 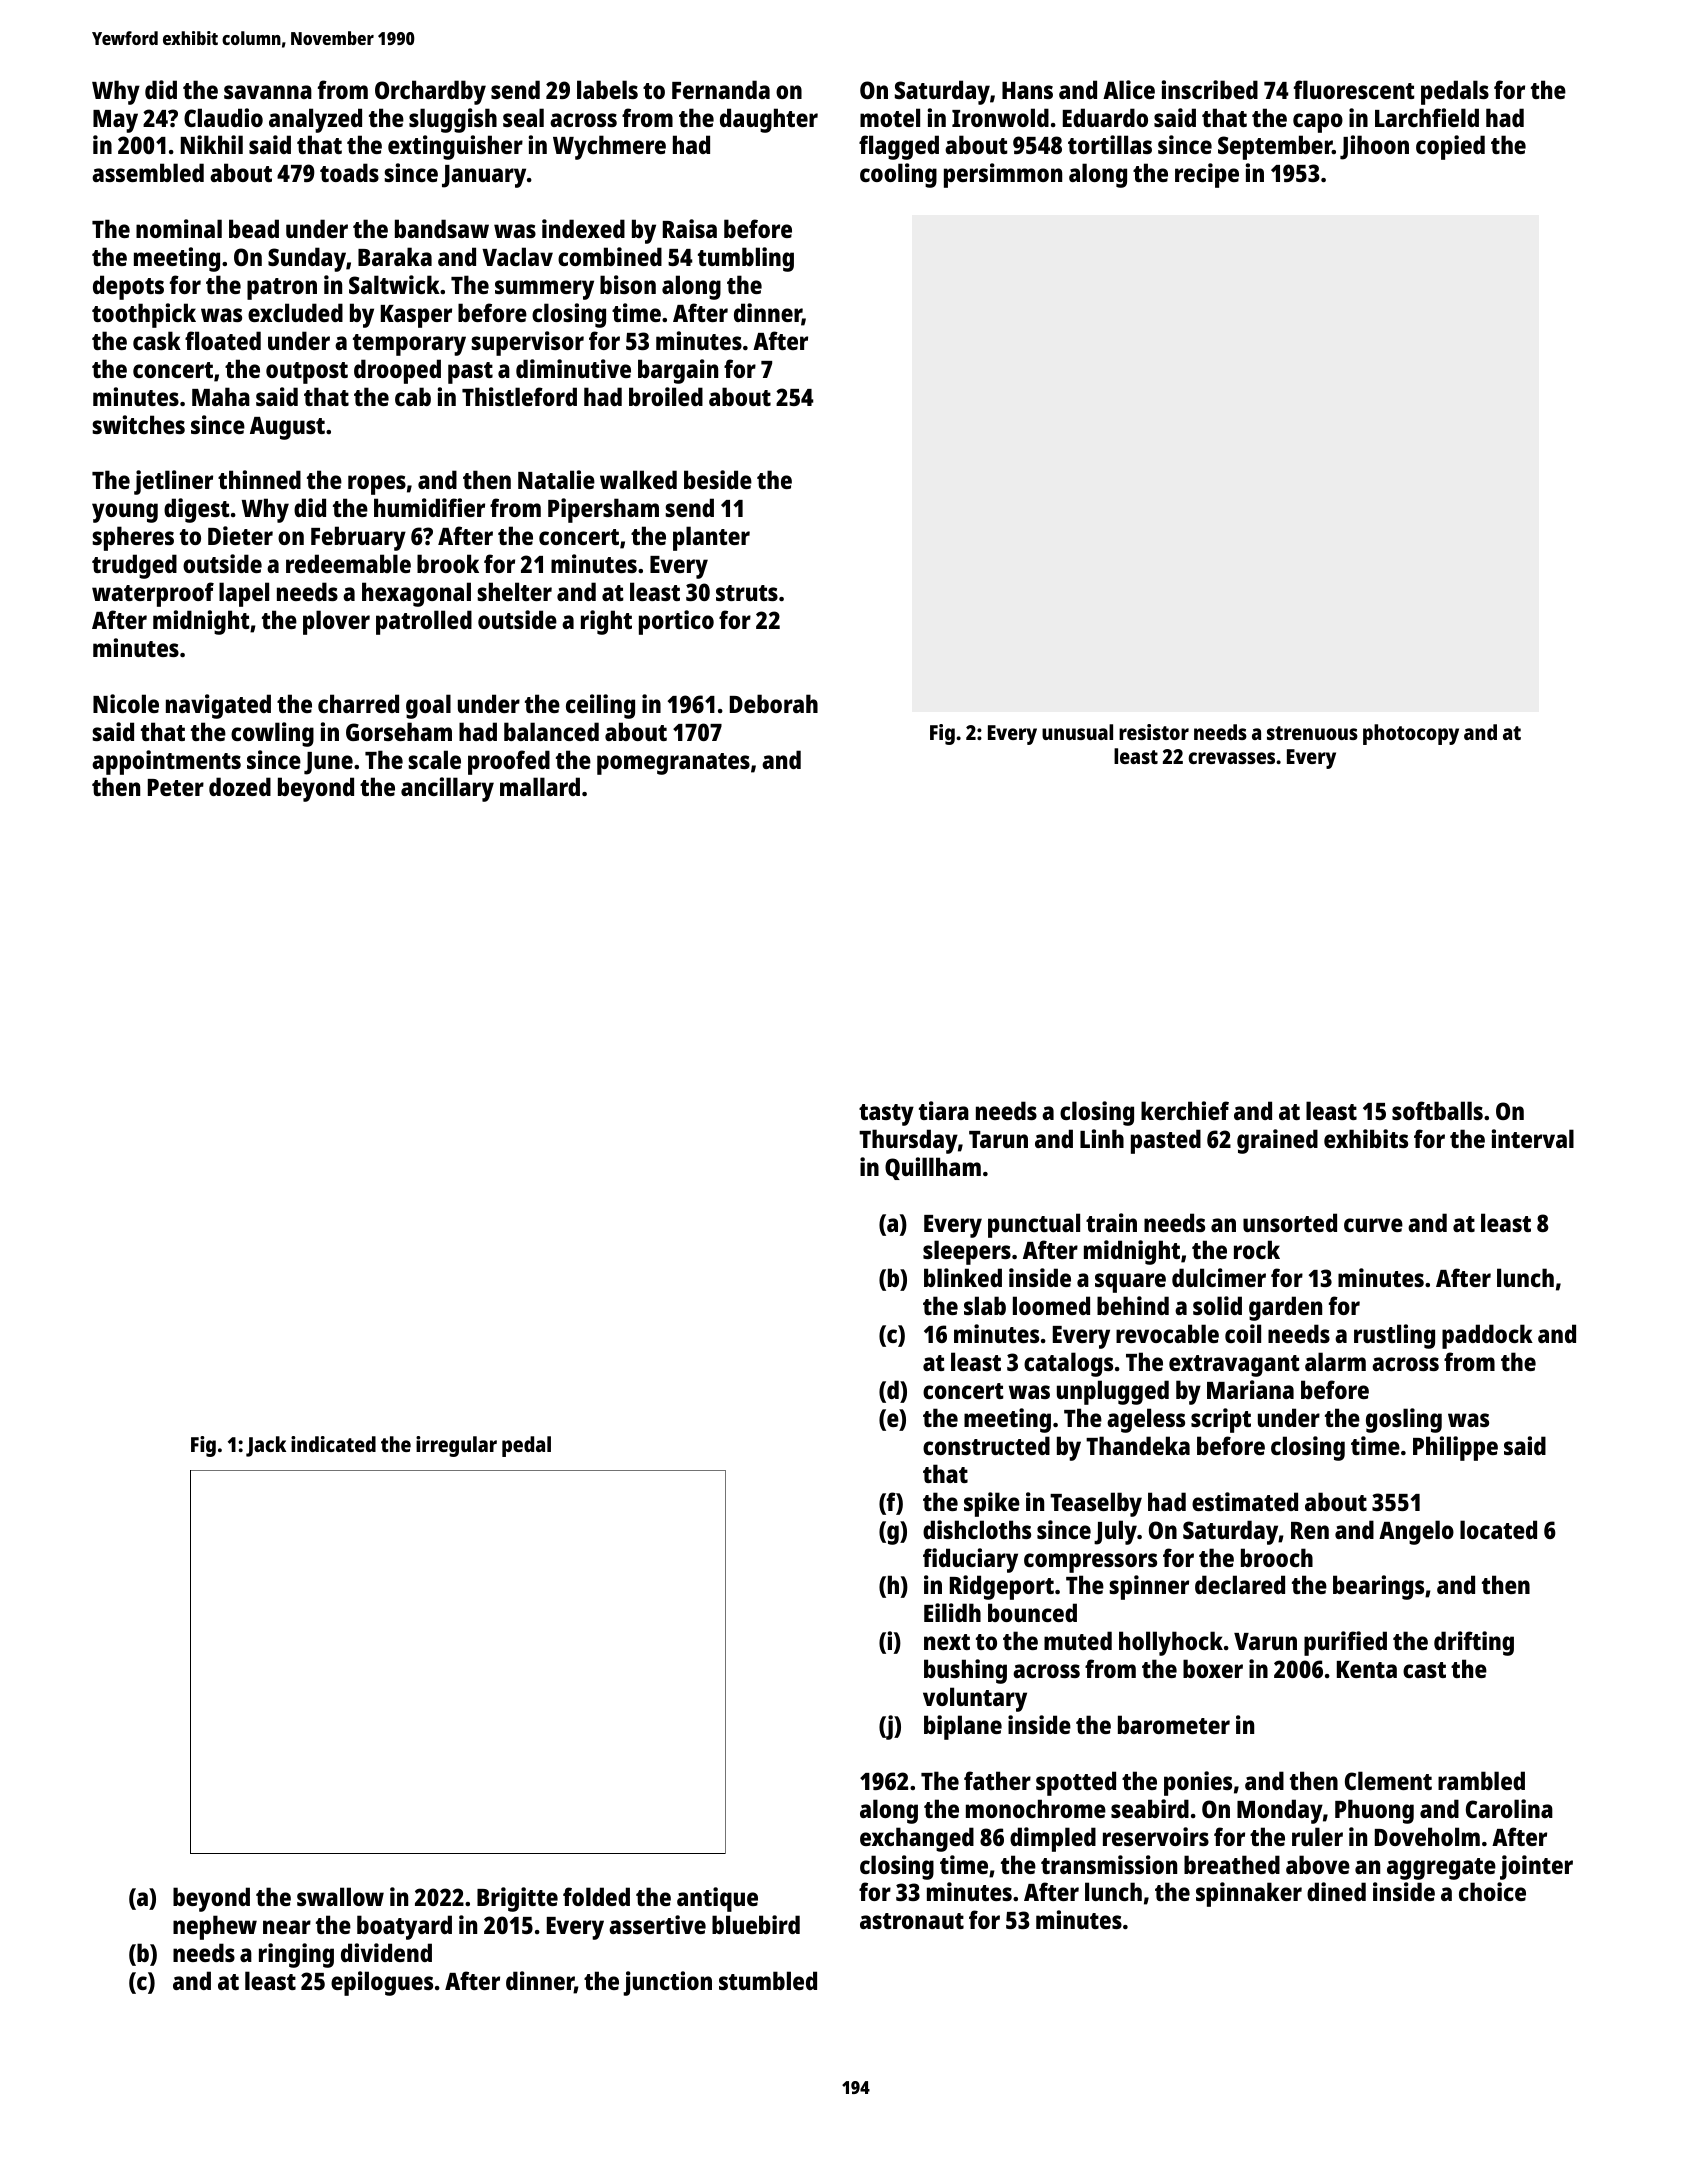 I want to click on excluded, so click(x=295, y=312).
